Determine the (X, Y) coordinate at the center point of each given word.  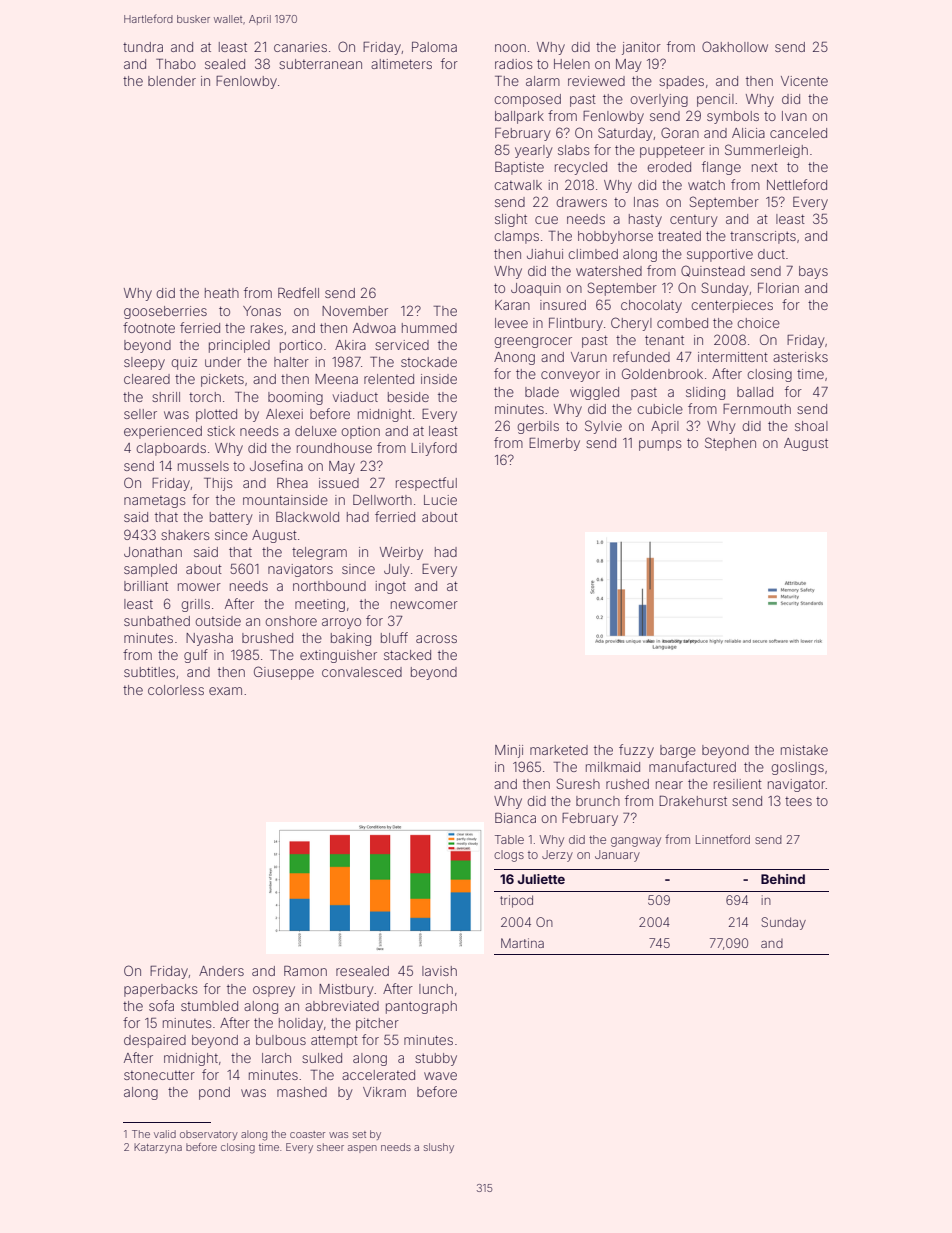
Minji (509, 751)
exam (225, 691)
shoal (811, 426)
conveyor (570, 376)
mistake (804, 750)
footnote (149, 327)
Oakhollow (735, 46)
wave (440, 1076)
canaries (300, 47)
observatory (209, 1135)
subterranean (320, 64)
